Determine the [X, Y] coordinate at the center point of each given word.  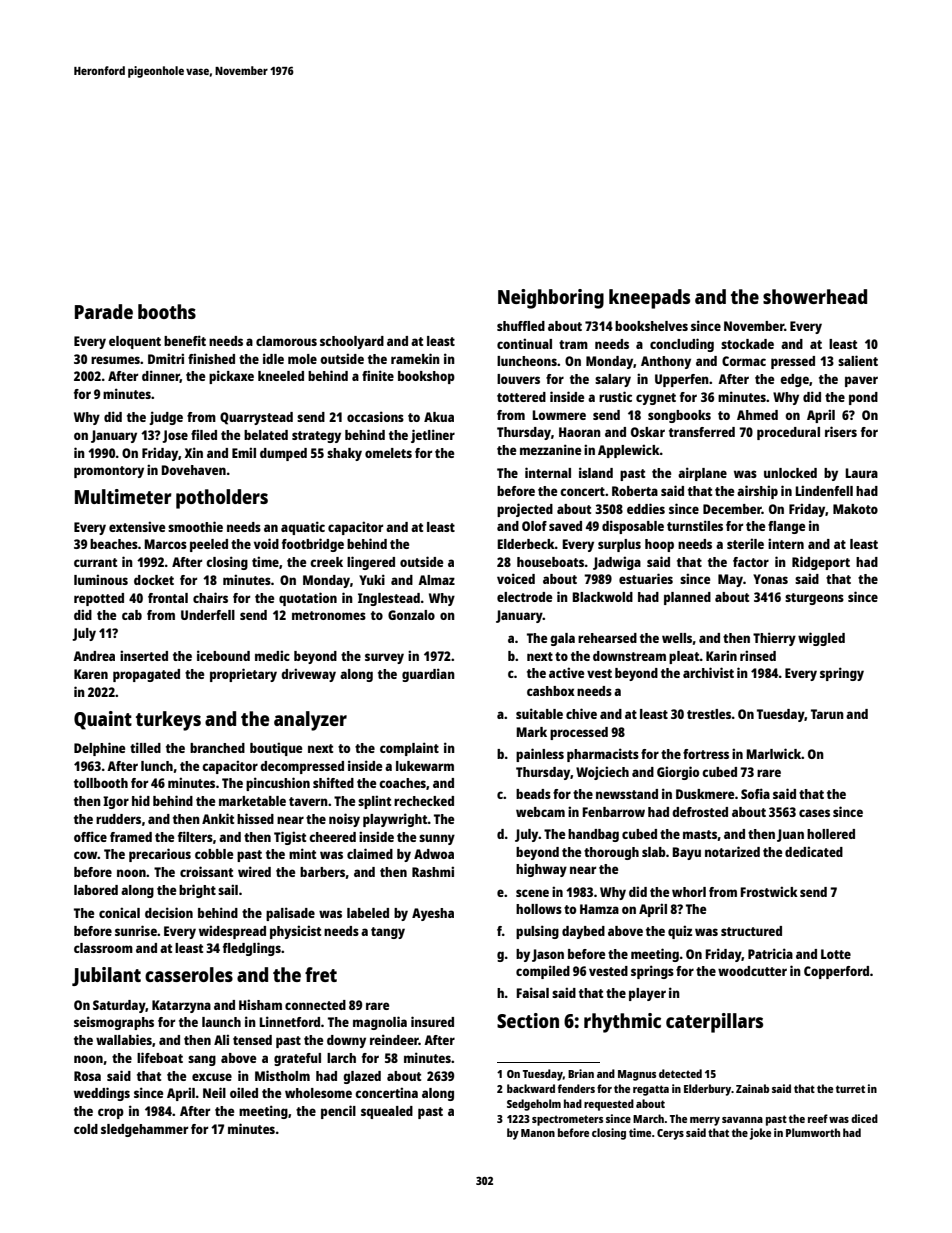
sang [202, 1060]
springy [842, 674]
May [730, 580]
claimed [370, 853]
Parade [104, 311]
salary [613, 380]
